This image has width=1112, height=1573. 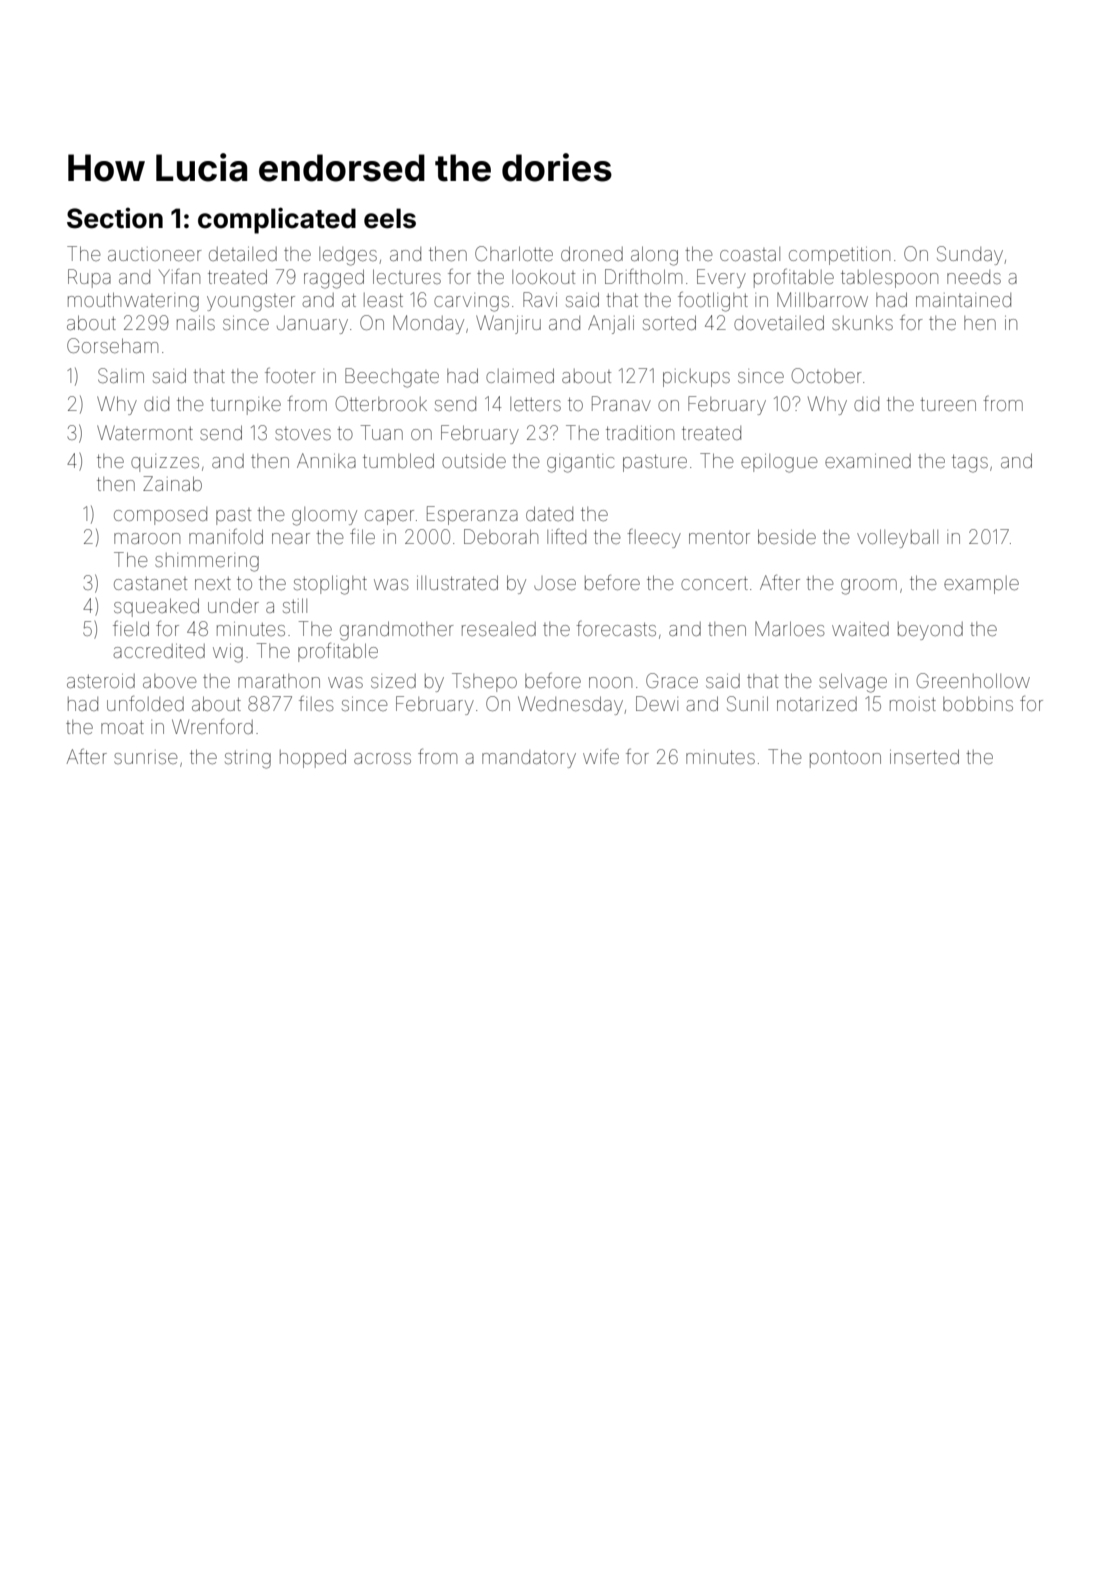 What do you see at coordinates (862, 322) in the image?
I see `skunks` at bounding box center [862, 322].
